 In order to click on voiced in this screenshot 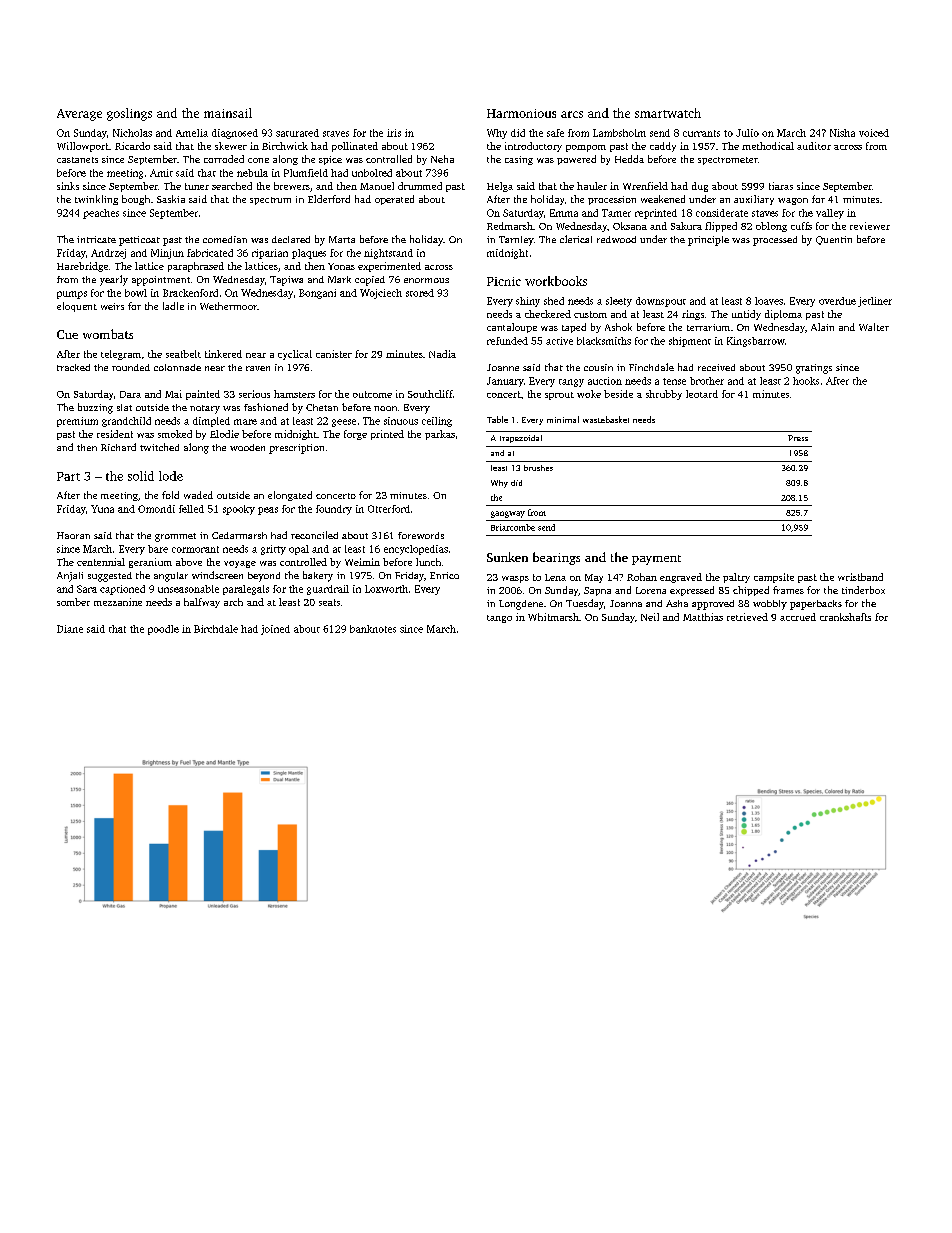, I will do `click(874, 133)`.
